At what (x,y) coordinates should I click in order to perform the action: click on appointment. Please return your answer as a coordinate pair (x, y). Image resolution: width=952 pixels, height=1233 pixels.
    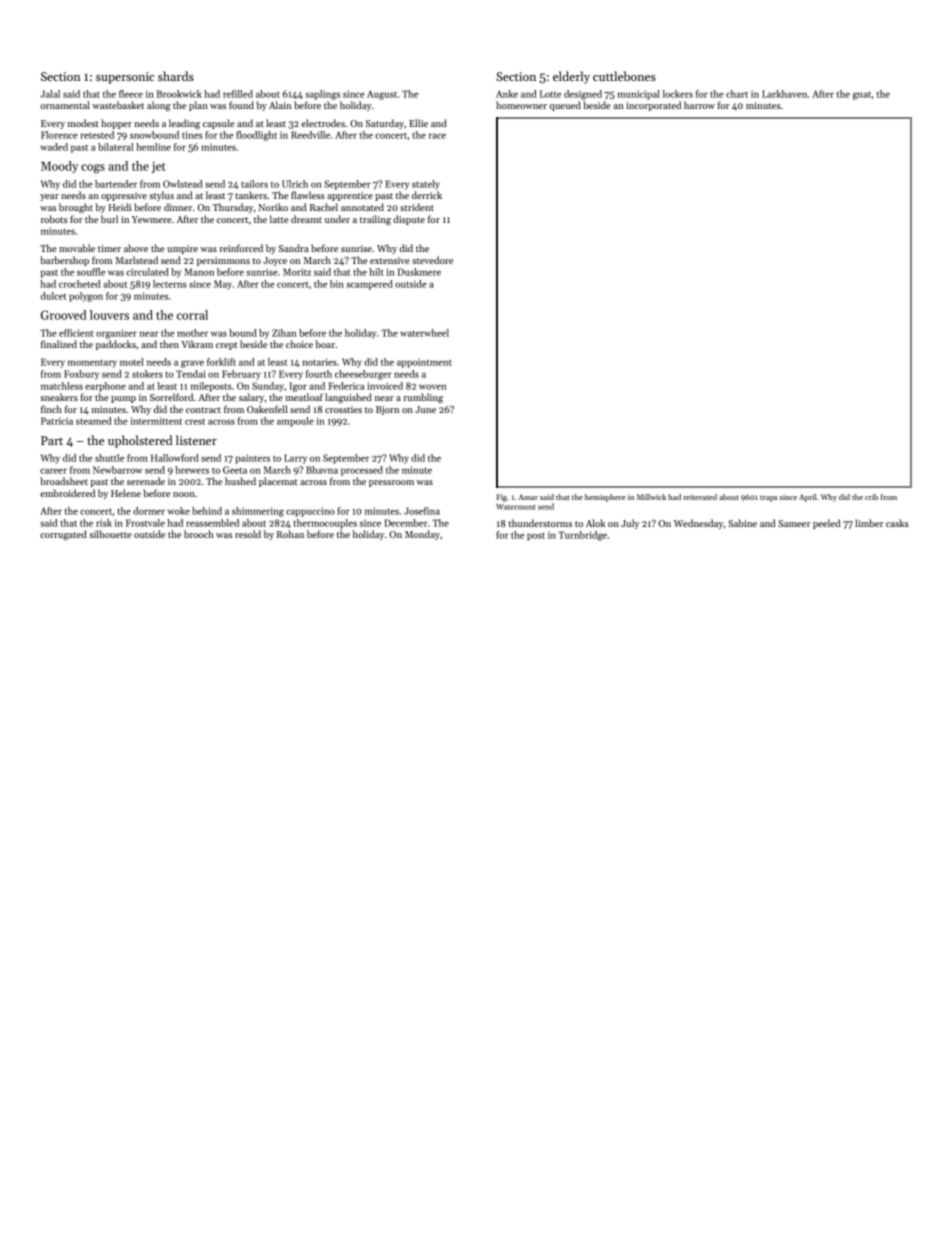
    Looking at the image, I should click on (424, 363).
